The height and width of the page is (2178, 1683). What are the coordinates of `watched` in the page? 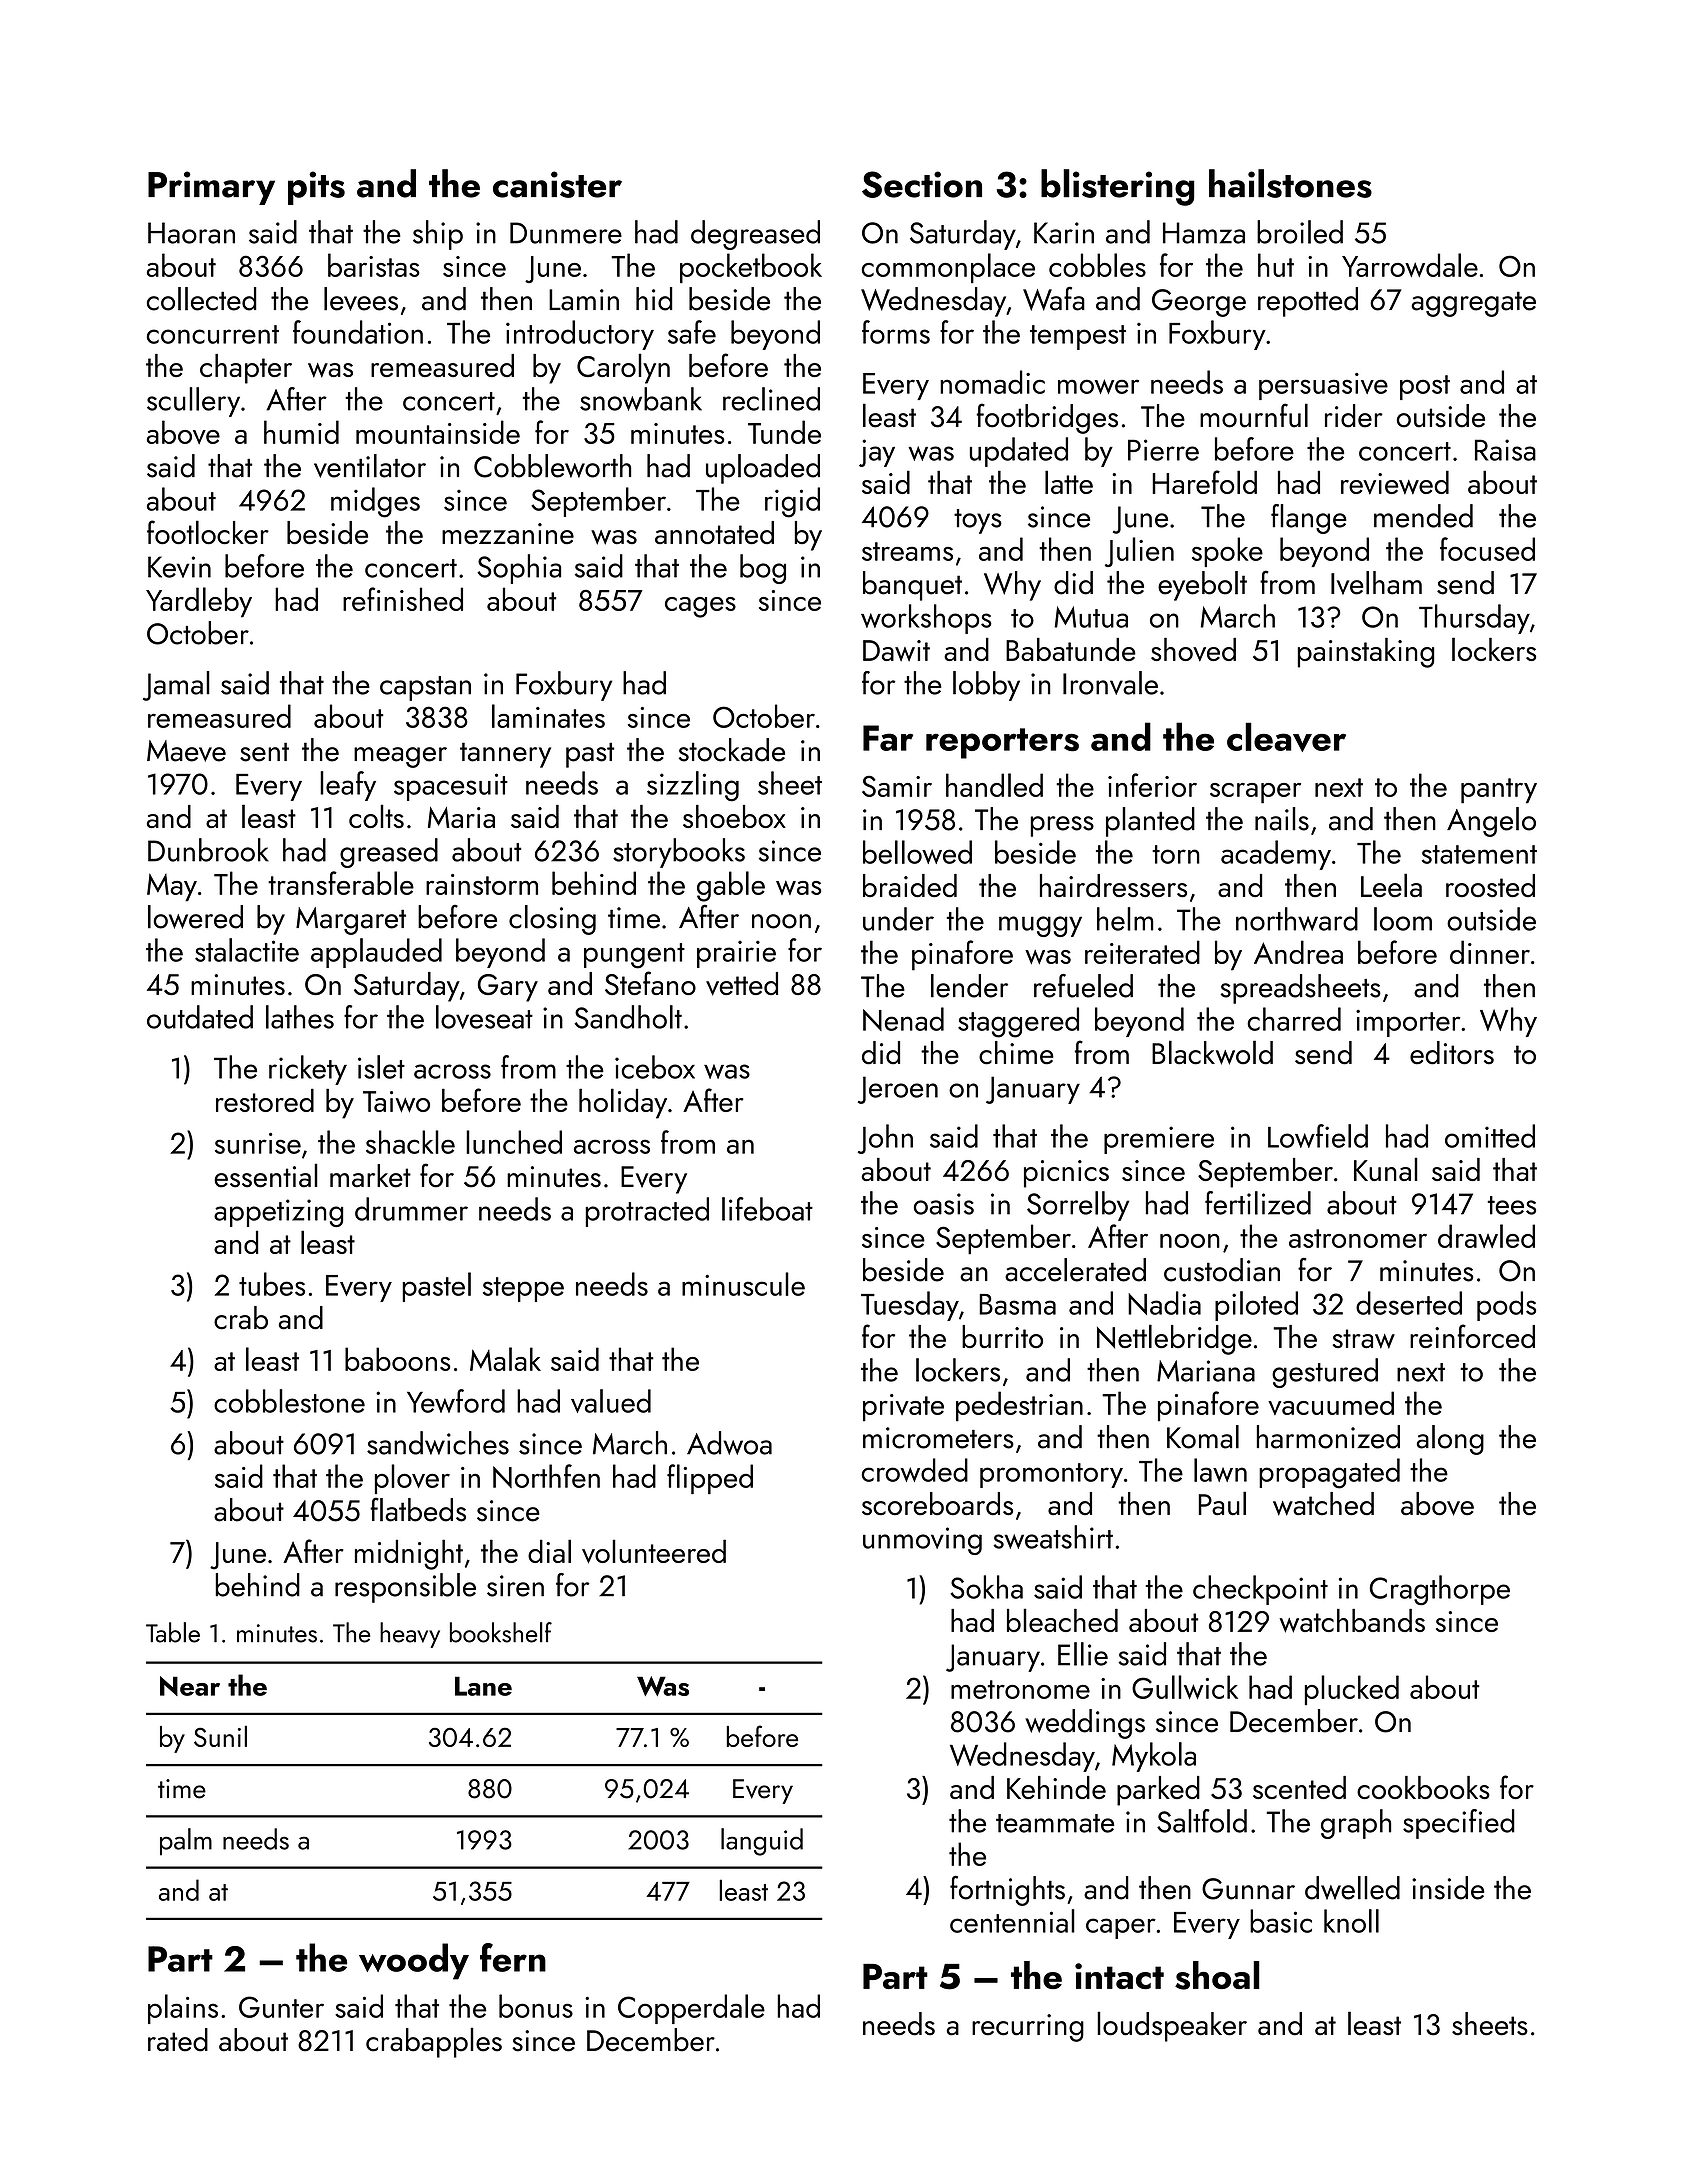 It's located at (1323, 1504).
